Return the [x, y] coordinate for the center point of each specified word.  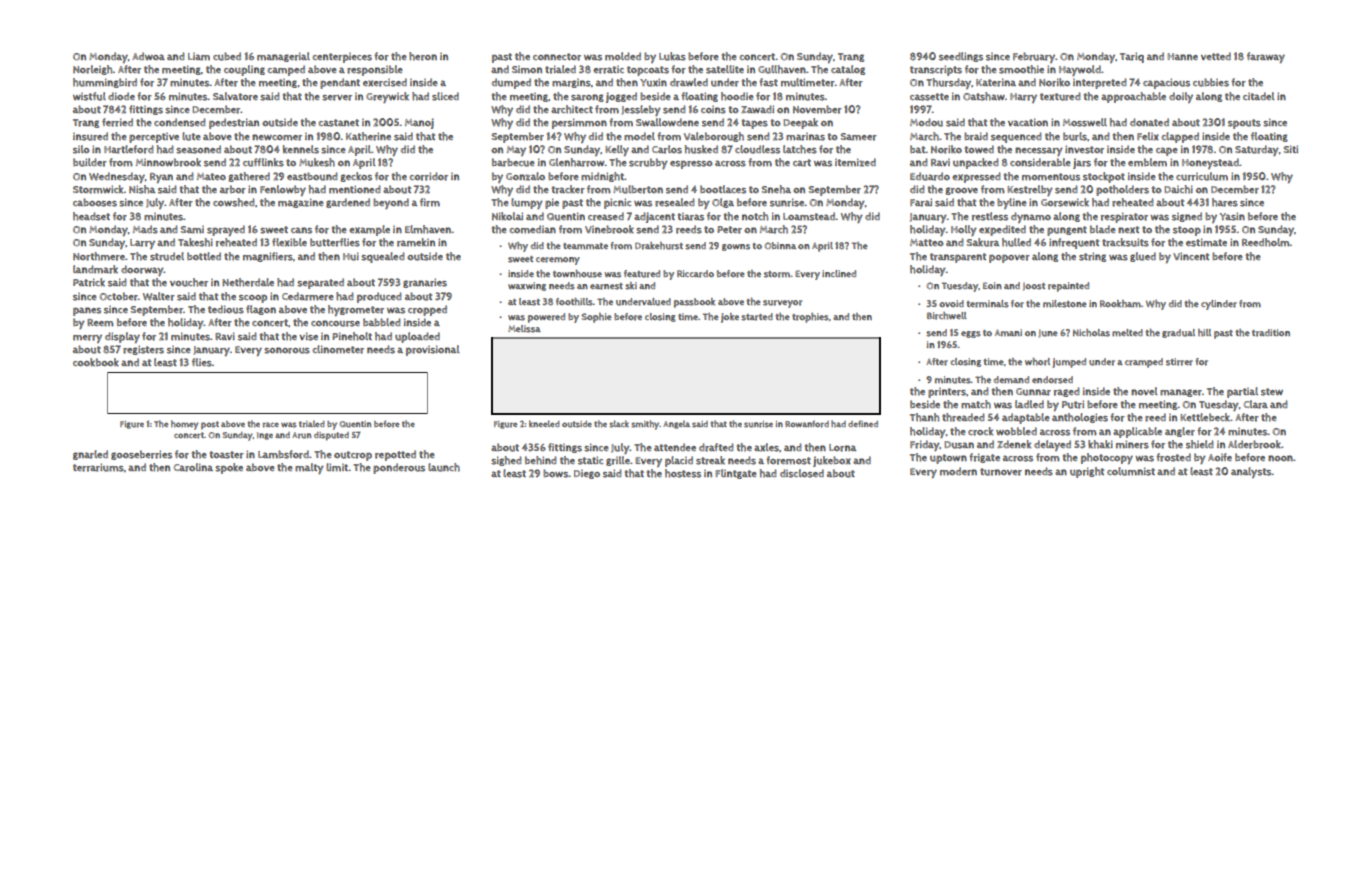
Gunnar [1033, 392]
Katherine [368, 136]
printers [947, 393]
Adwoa [148, 56]
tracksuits [1125, 242]
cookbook [96, 362]
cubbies [1211, 82]
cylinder [1219, 305]
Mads [145, 229]
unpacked [976, 163]
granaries [425, 283]
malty [309, 468]
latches [800, 149]
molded [623, 56]
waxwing [527, 286]
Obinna [780, 245]
